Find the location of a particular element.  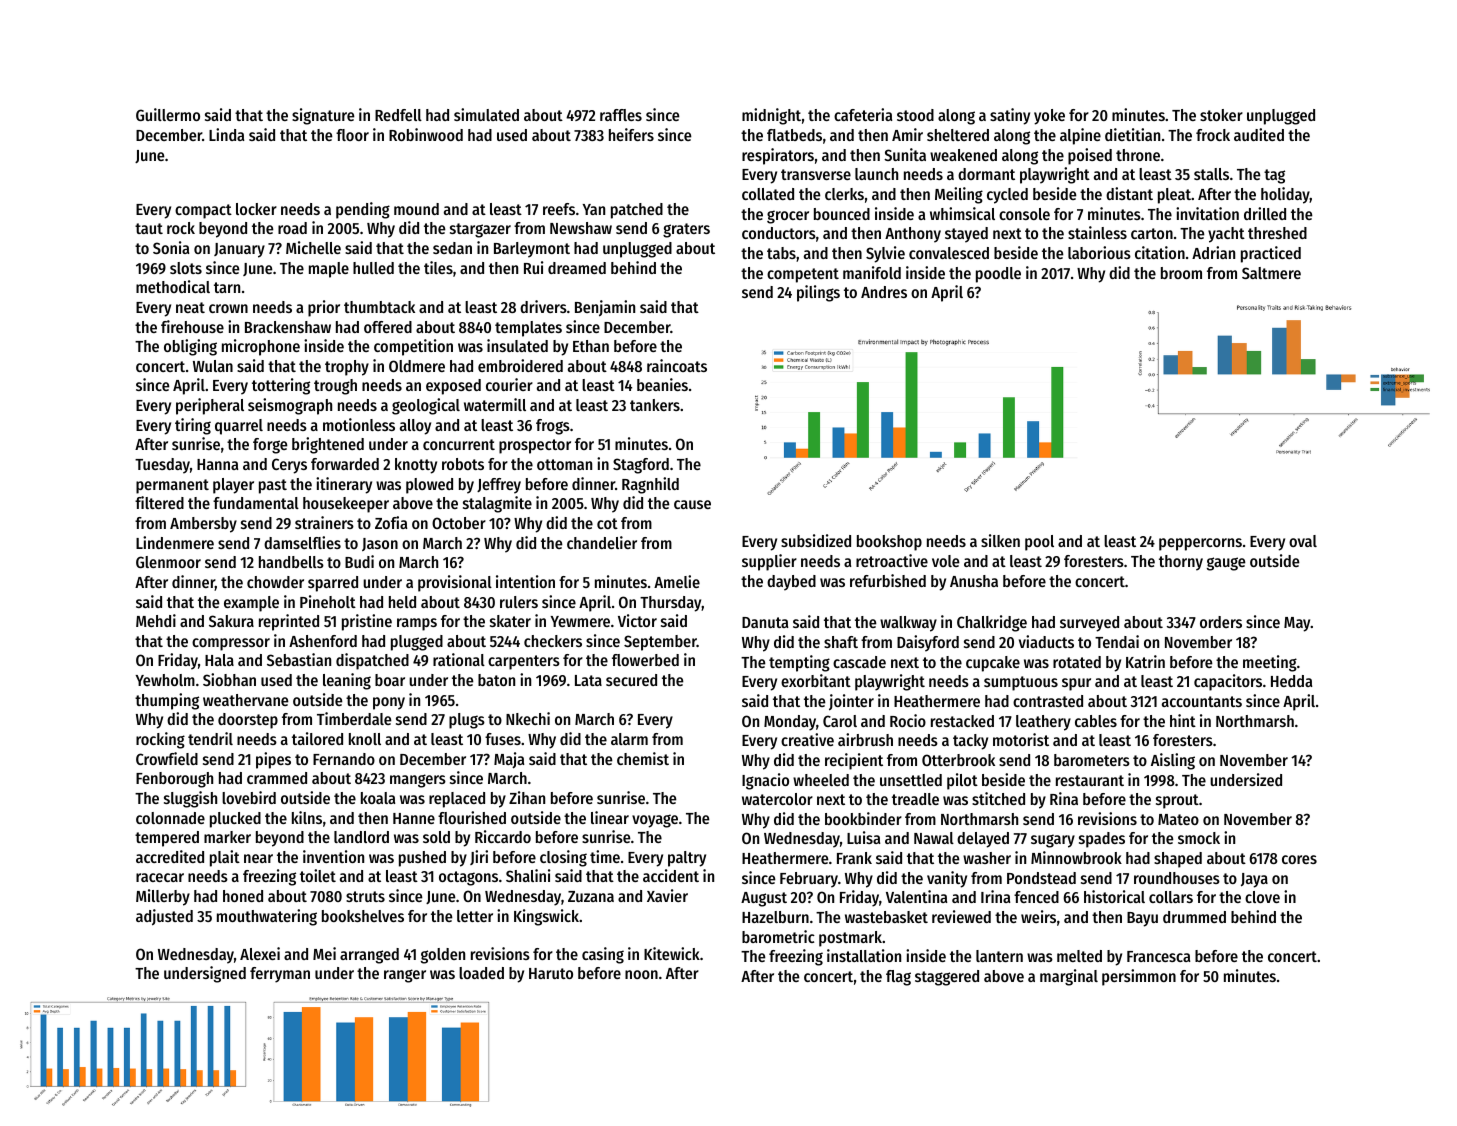

oval is located at coordinates (1303, 541).
